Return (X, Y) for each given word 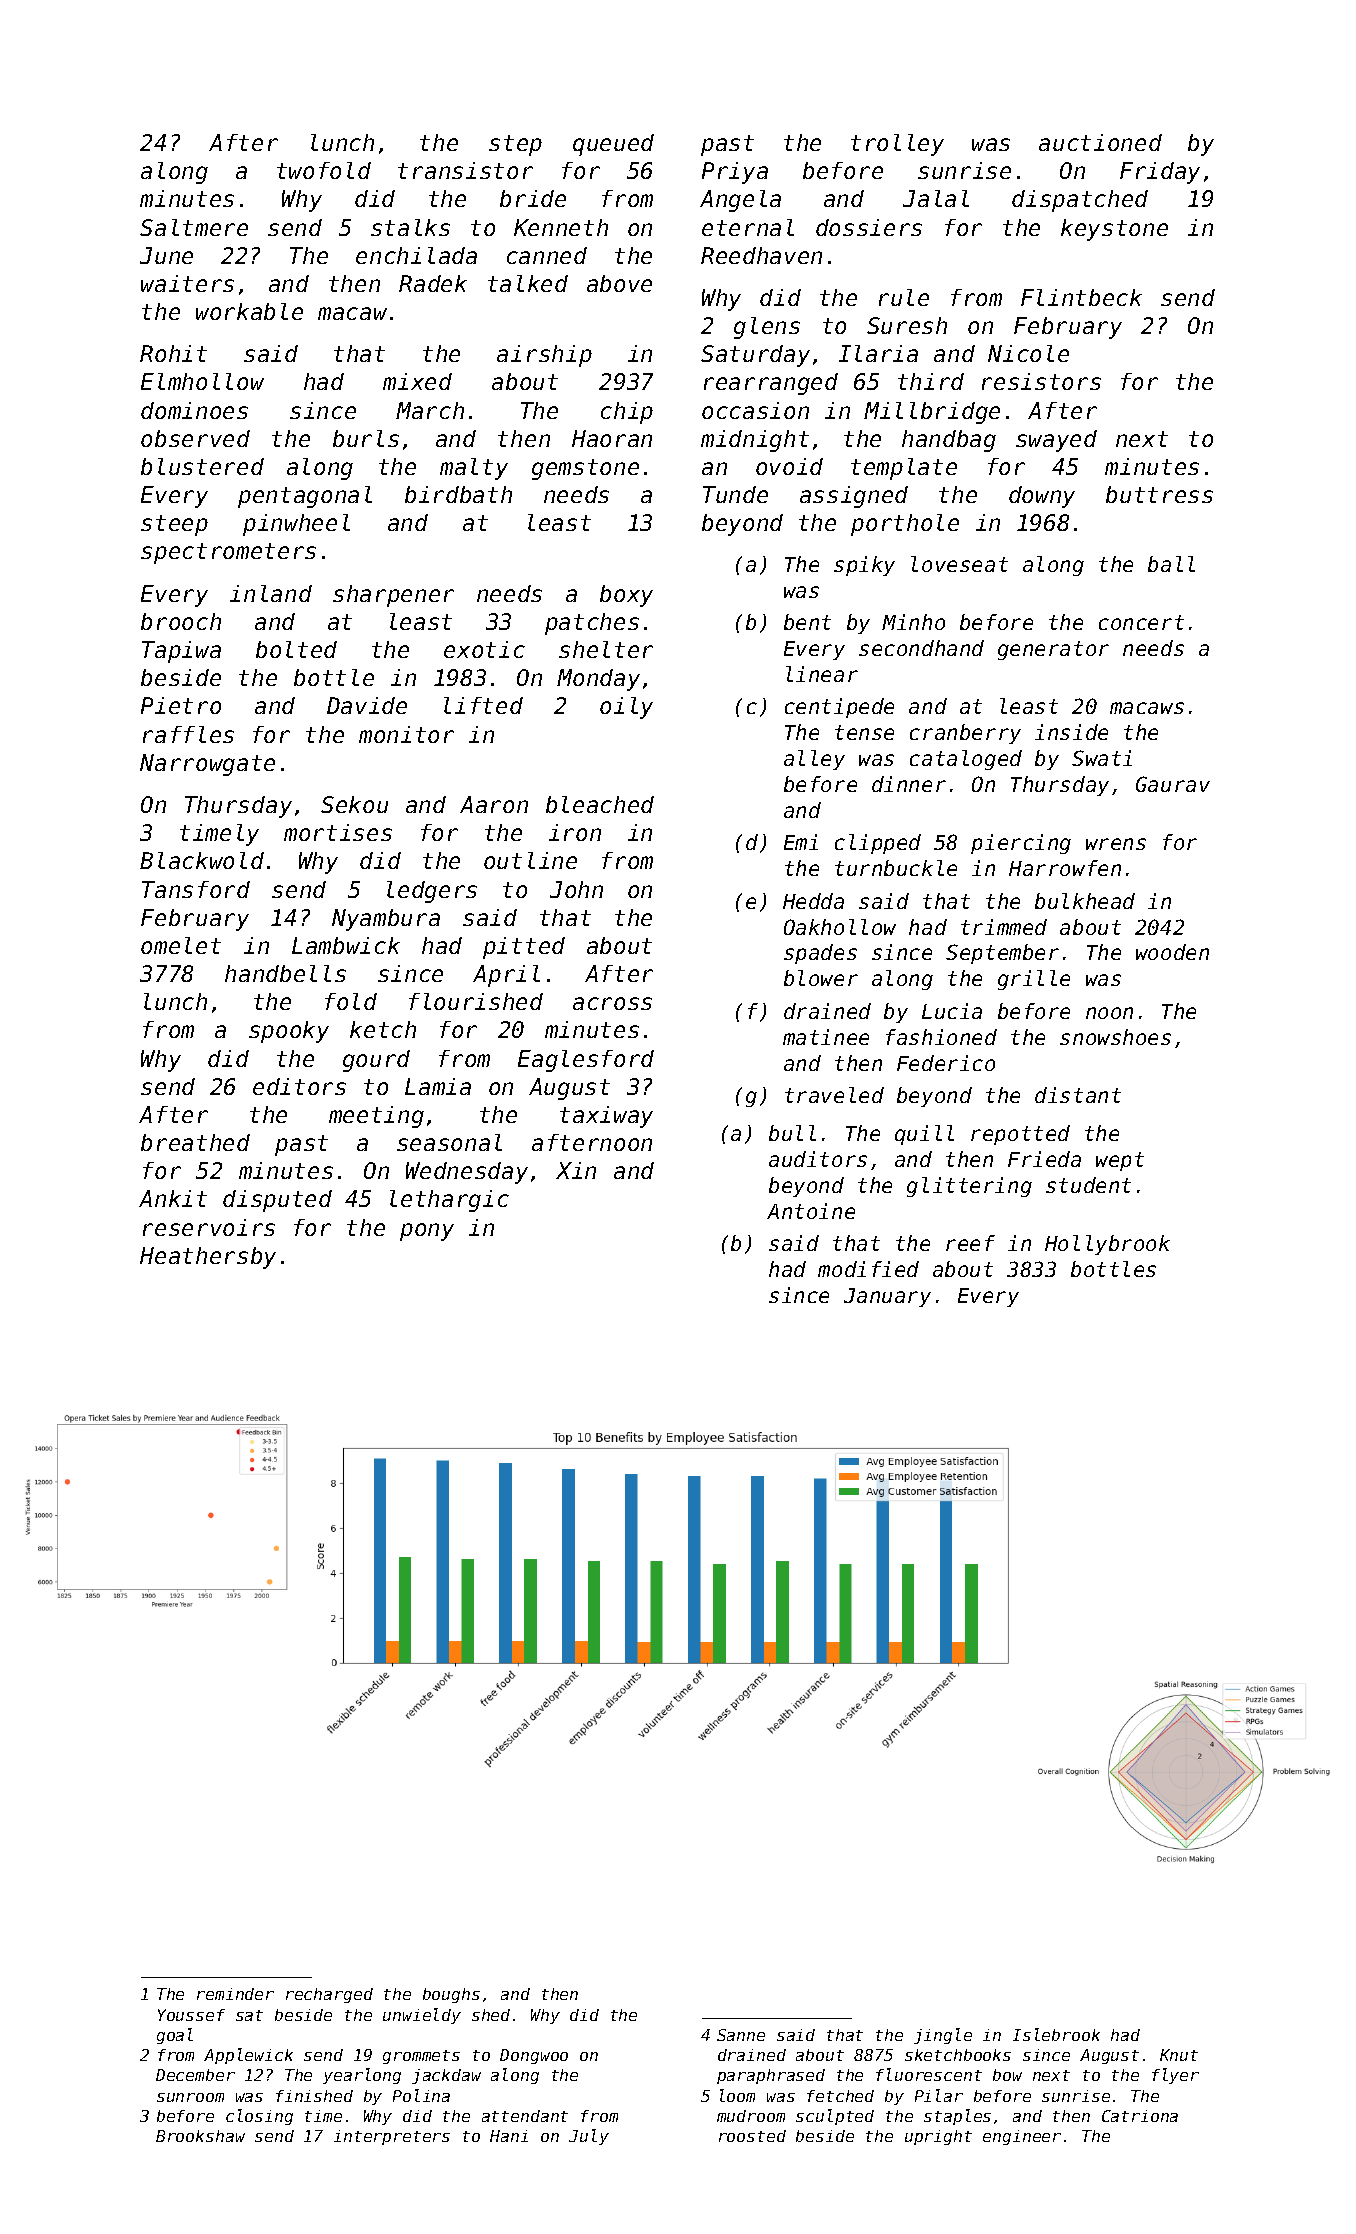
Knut (1179, 2055)
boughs (451, 1995)
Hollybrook (1107, 1245)
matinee (826, 1037)
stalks (410, 227)
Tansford (196, 889)
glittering (969, 1187)
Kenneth (561, 227)
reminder (235, 1994)
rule (904, 297)
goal (175, 2036)
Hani (509, 2136)
